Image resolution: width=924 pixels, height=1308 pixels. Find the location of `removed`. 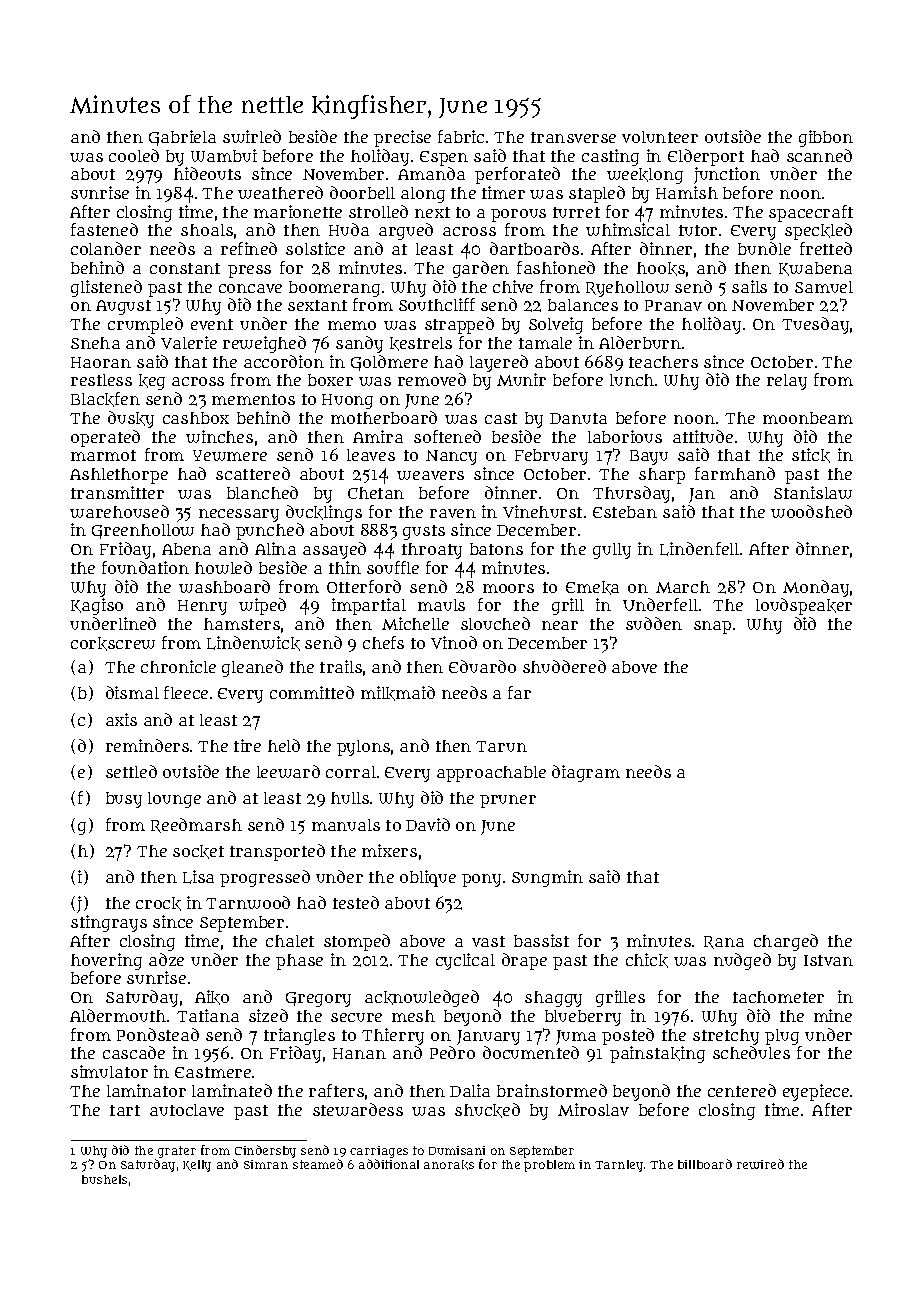

removed is located at coordinates (432, 379).
